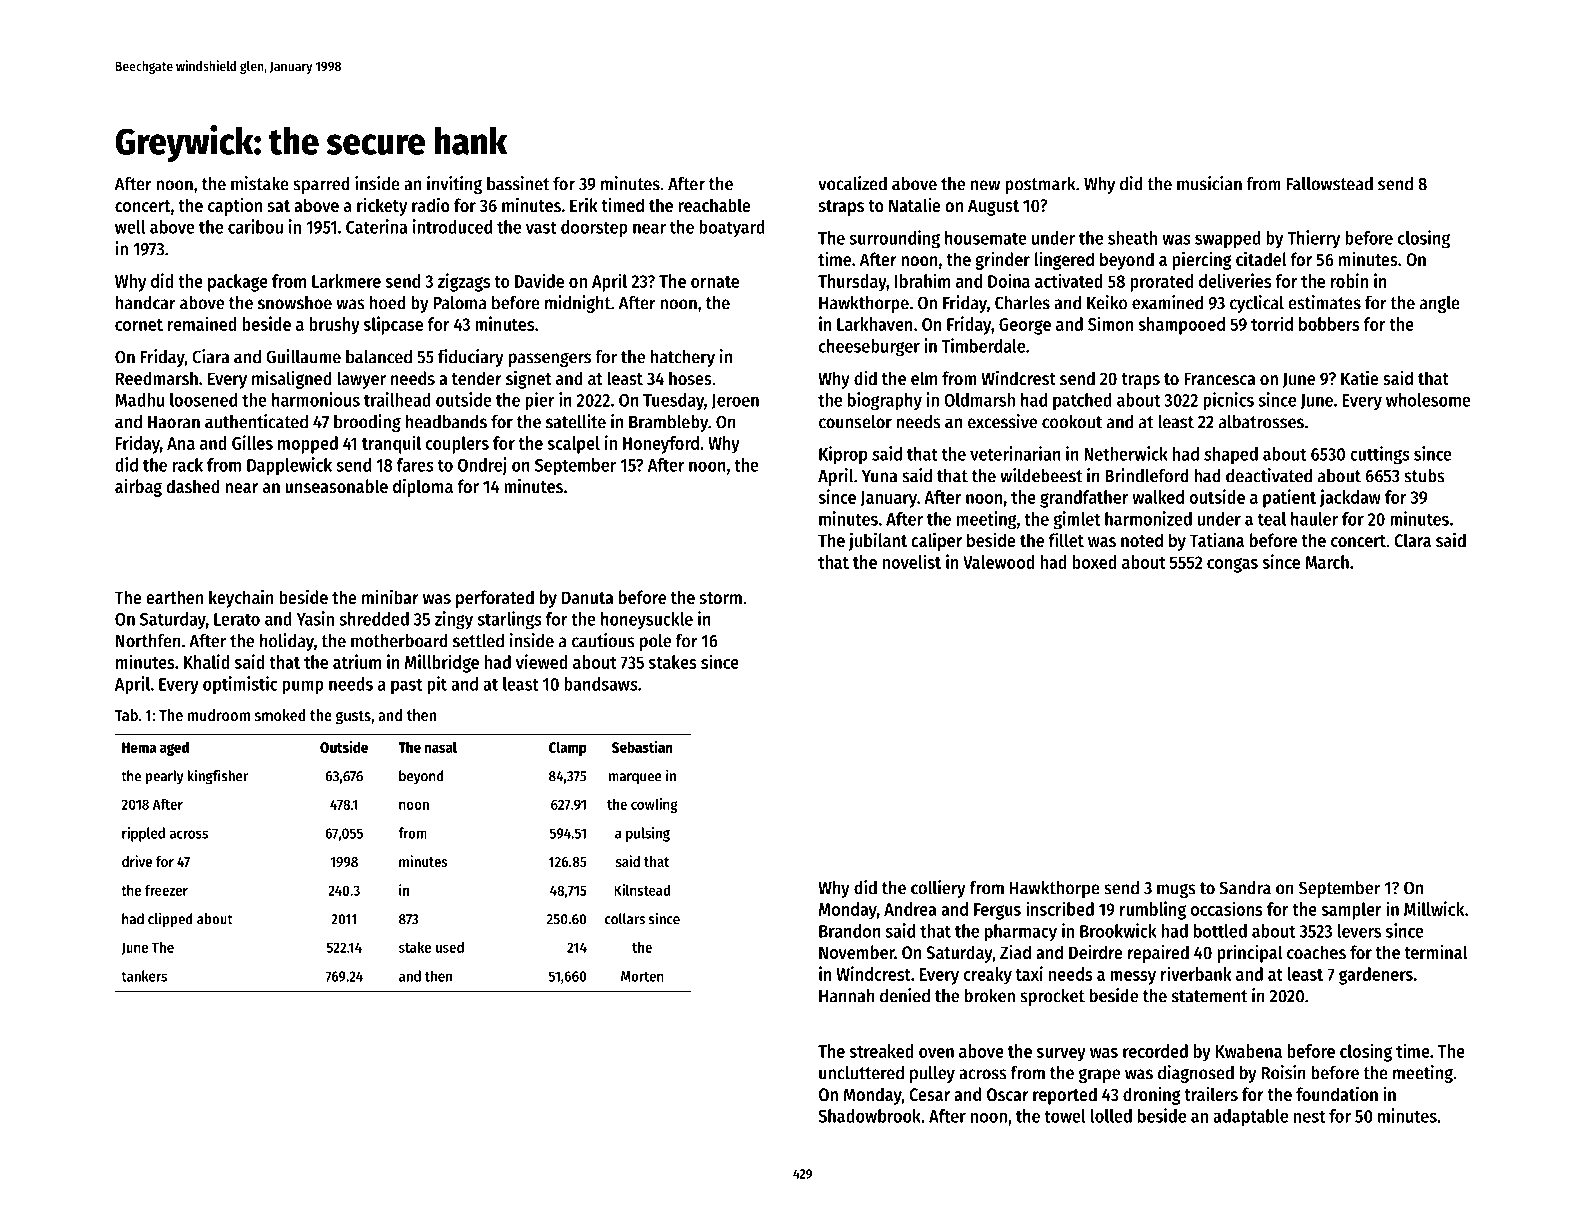 Image resolution: width=1586 pixels, height=1225 pixels. What do you see at coordinates (1324, 302) in the screenshot?
I see `estimates` at bounding box center [1324, 302].
